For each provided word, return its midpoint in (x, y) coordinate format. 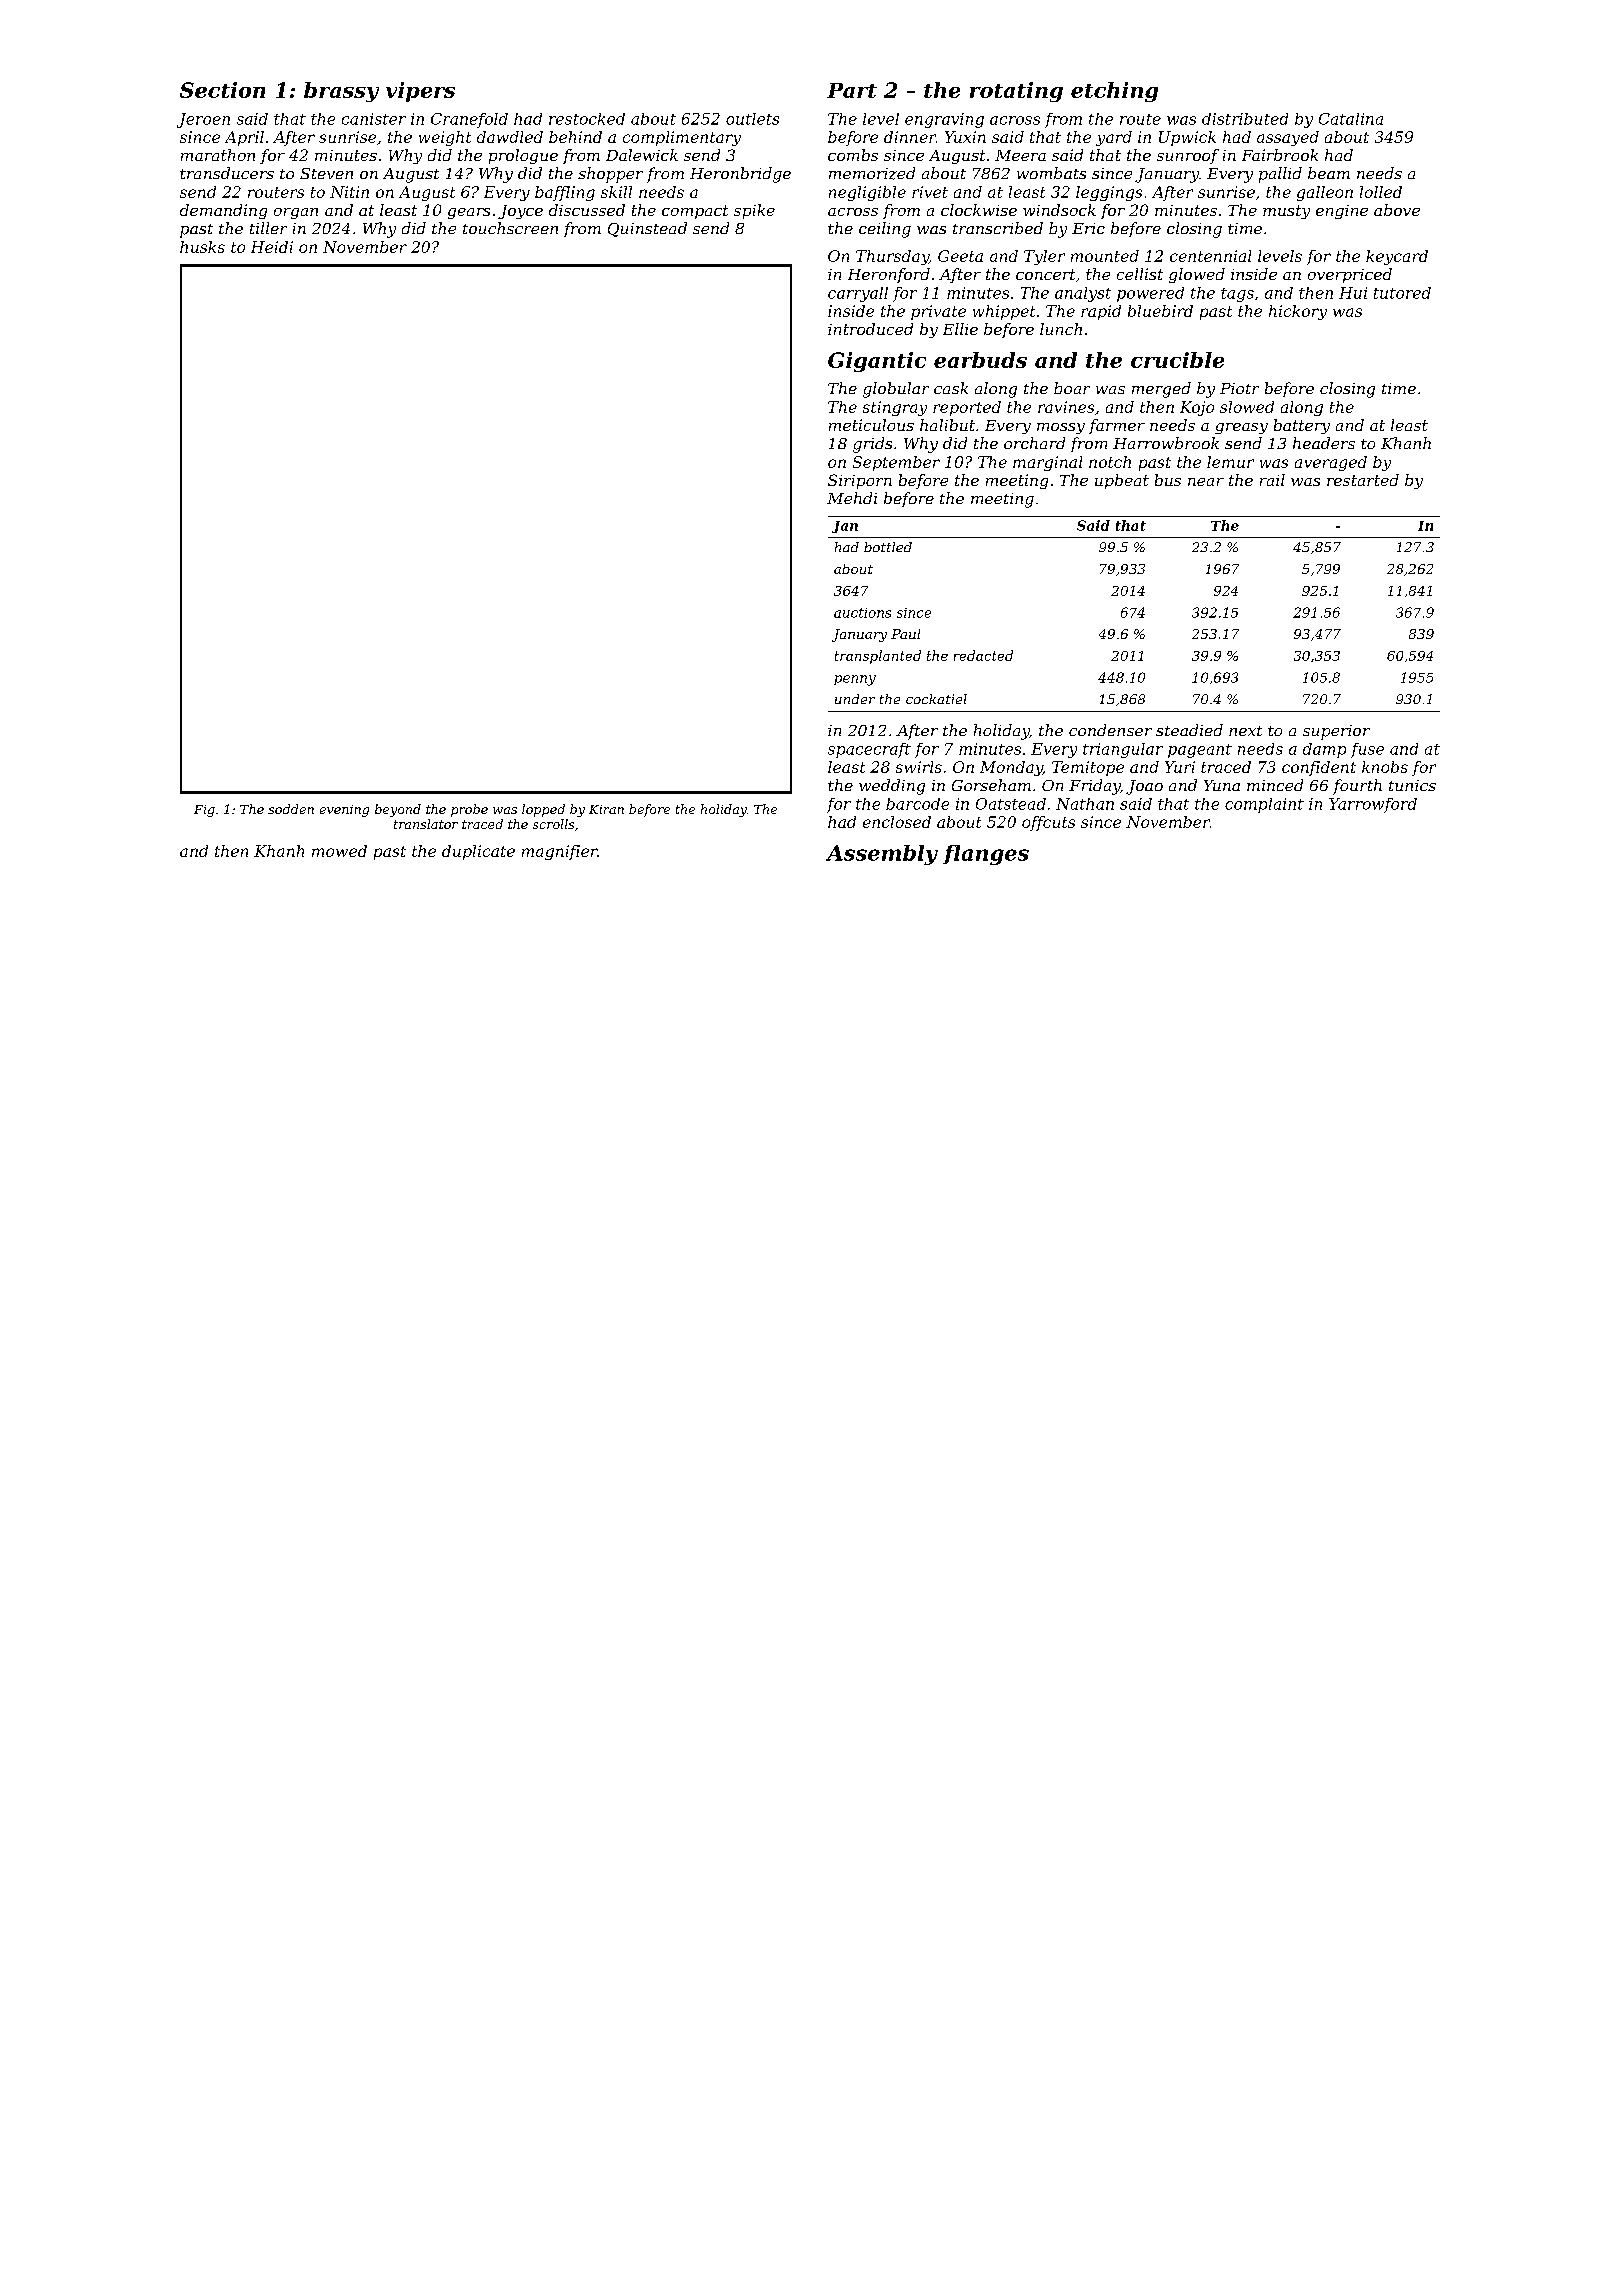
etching (1114, 92)
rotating (1016, 92)
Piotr (1239, 388)
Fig (204, 811)
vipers (420, 92)
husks (202, 247)
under (855, 699)
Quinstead (647, 229)
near (1206, 482)
